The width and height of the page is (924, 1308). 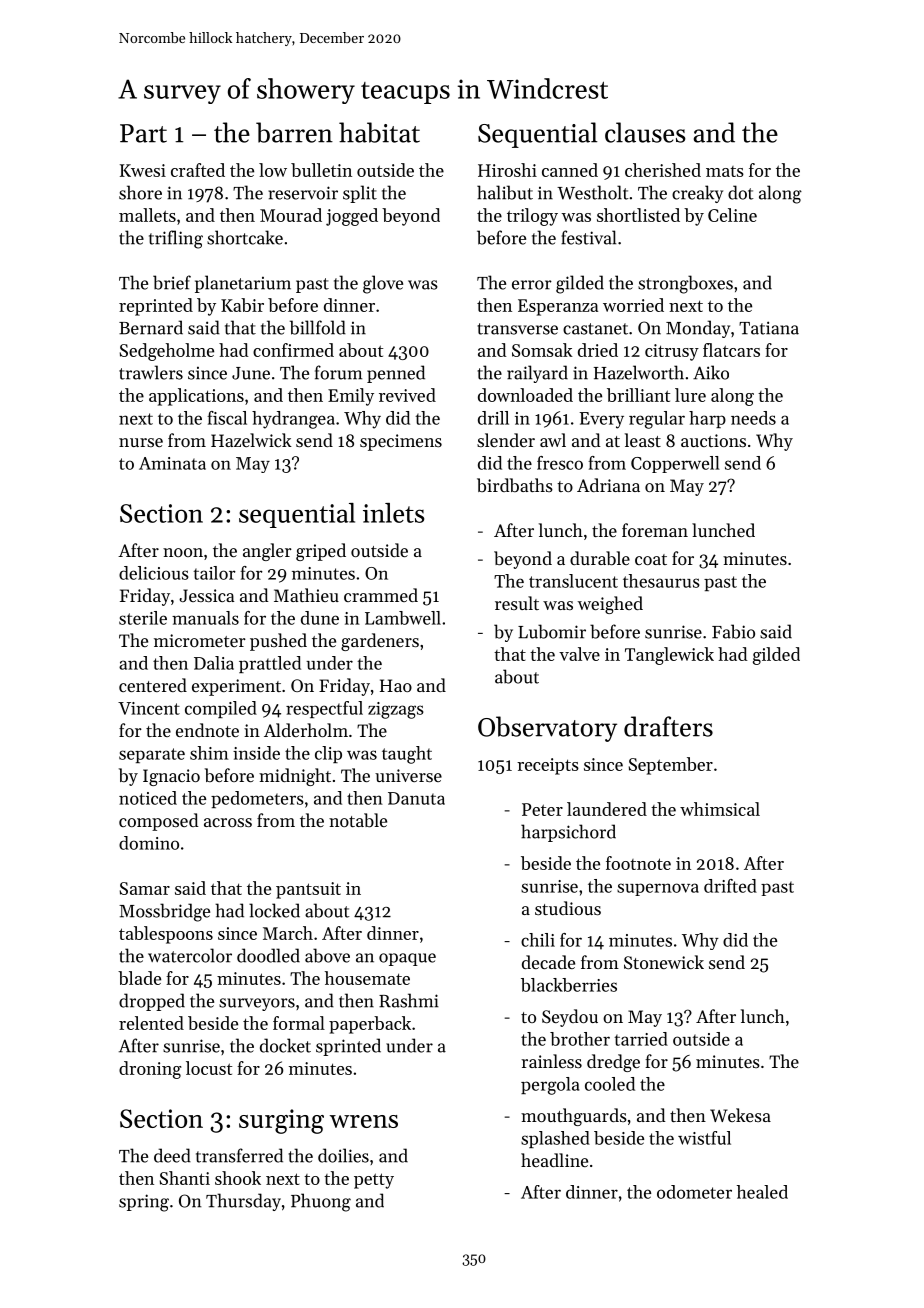 What do you see at coordinates (243, 1202) in the page?
I see `Thursday` at bounding box center [243, 1202].
